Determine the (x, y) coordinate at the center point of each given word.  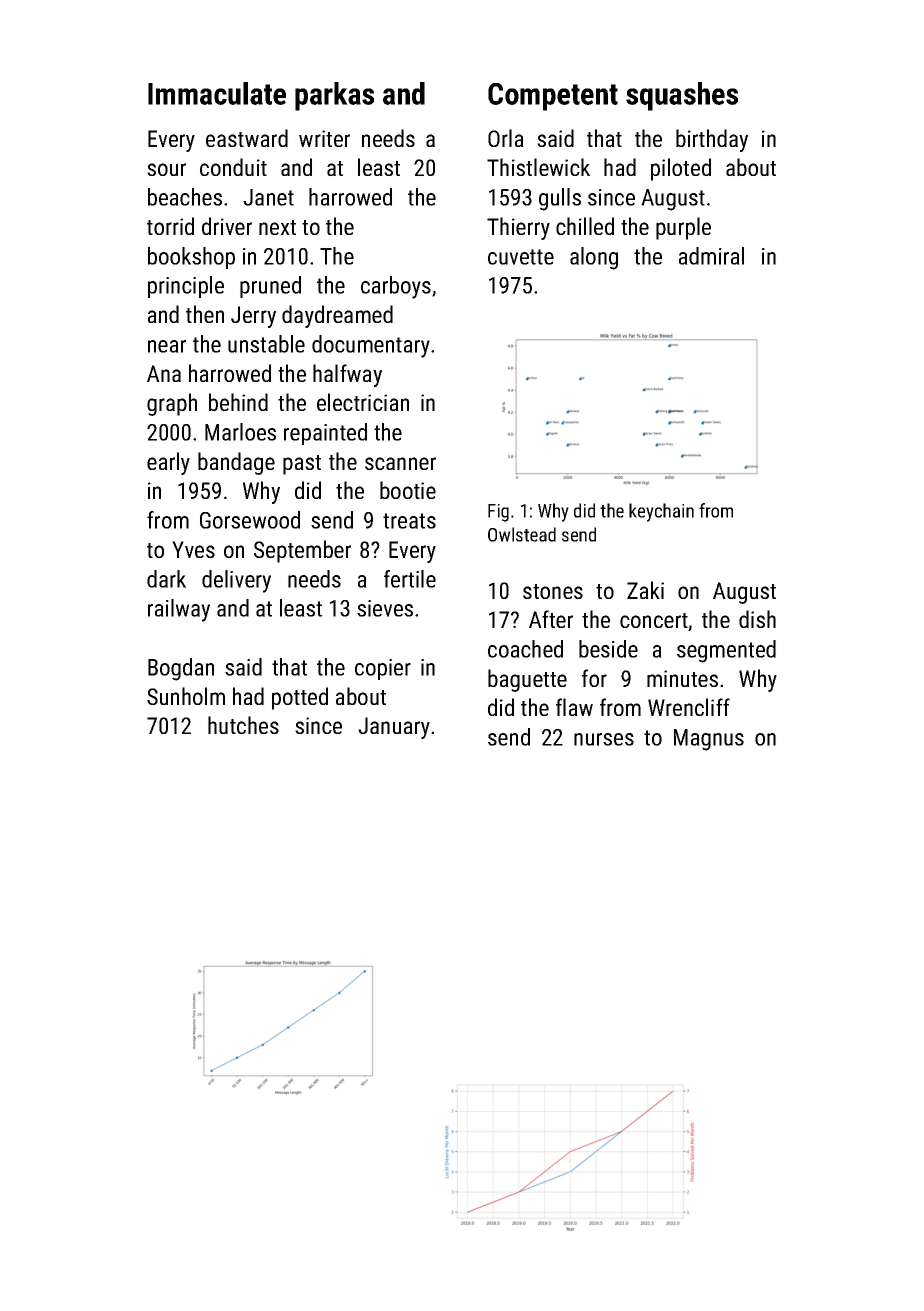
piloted (681, 169)
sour (166, 169)
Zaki (645, 590)
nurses (604, 739)
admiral (711, 256)
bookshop (191, 258)
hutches (243, 725)
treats (409, 521)
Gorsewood (250, 520)
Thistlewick (538, 167)
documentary (371, 346)
